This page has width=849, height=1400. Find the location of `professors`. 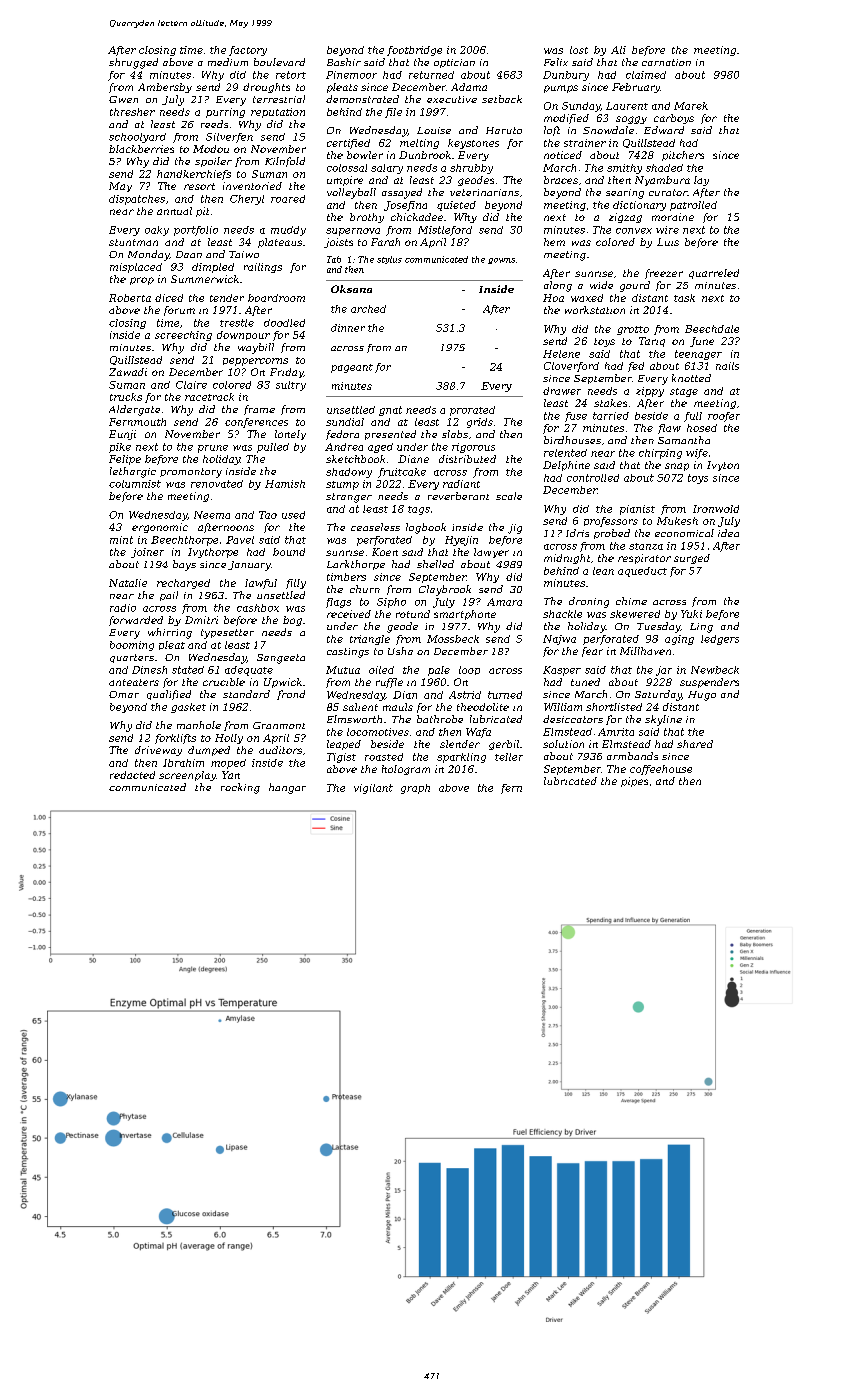

professors is located at coordinates (611, 522).
